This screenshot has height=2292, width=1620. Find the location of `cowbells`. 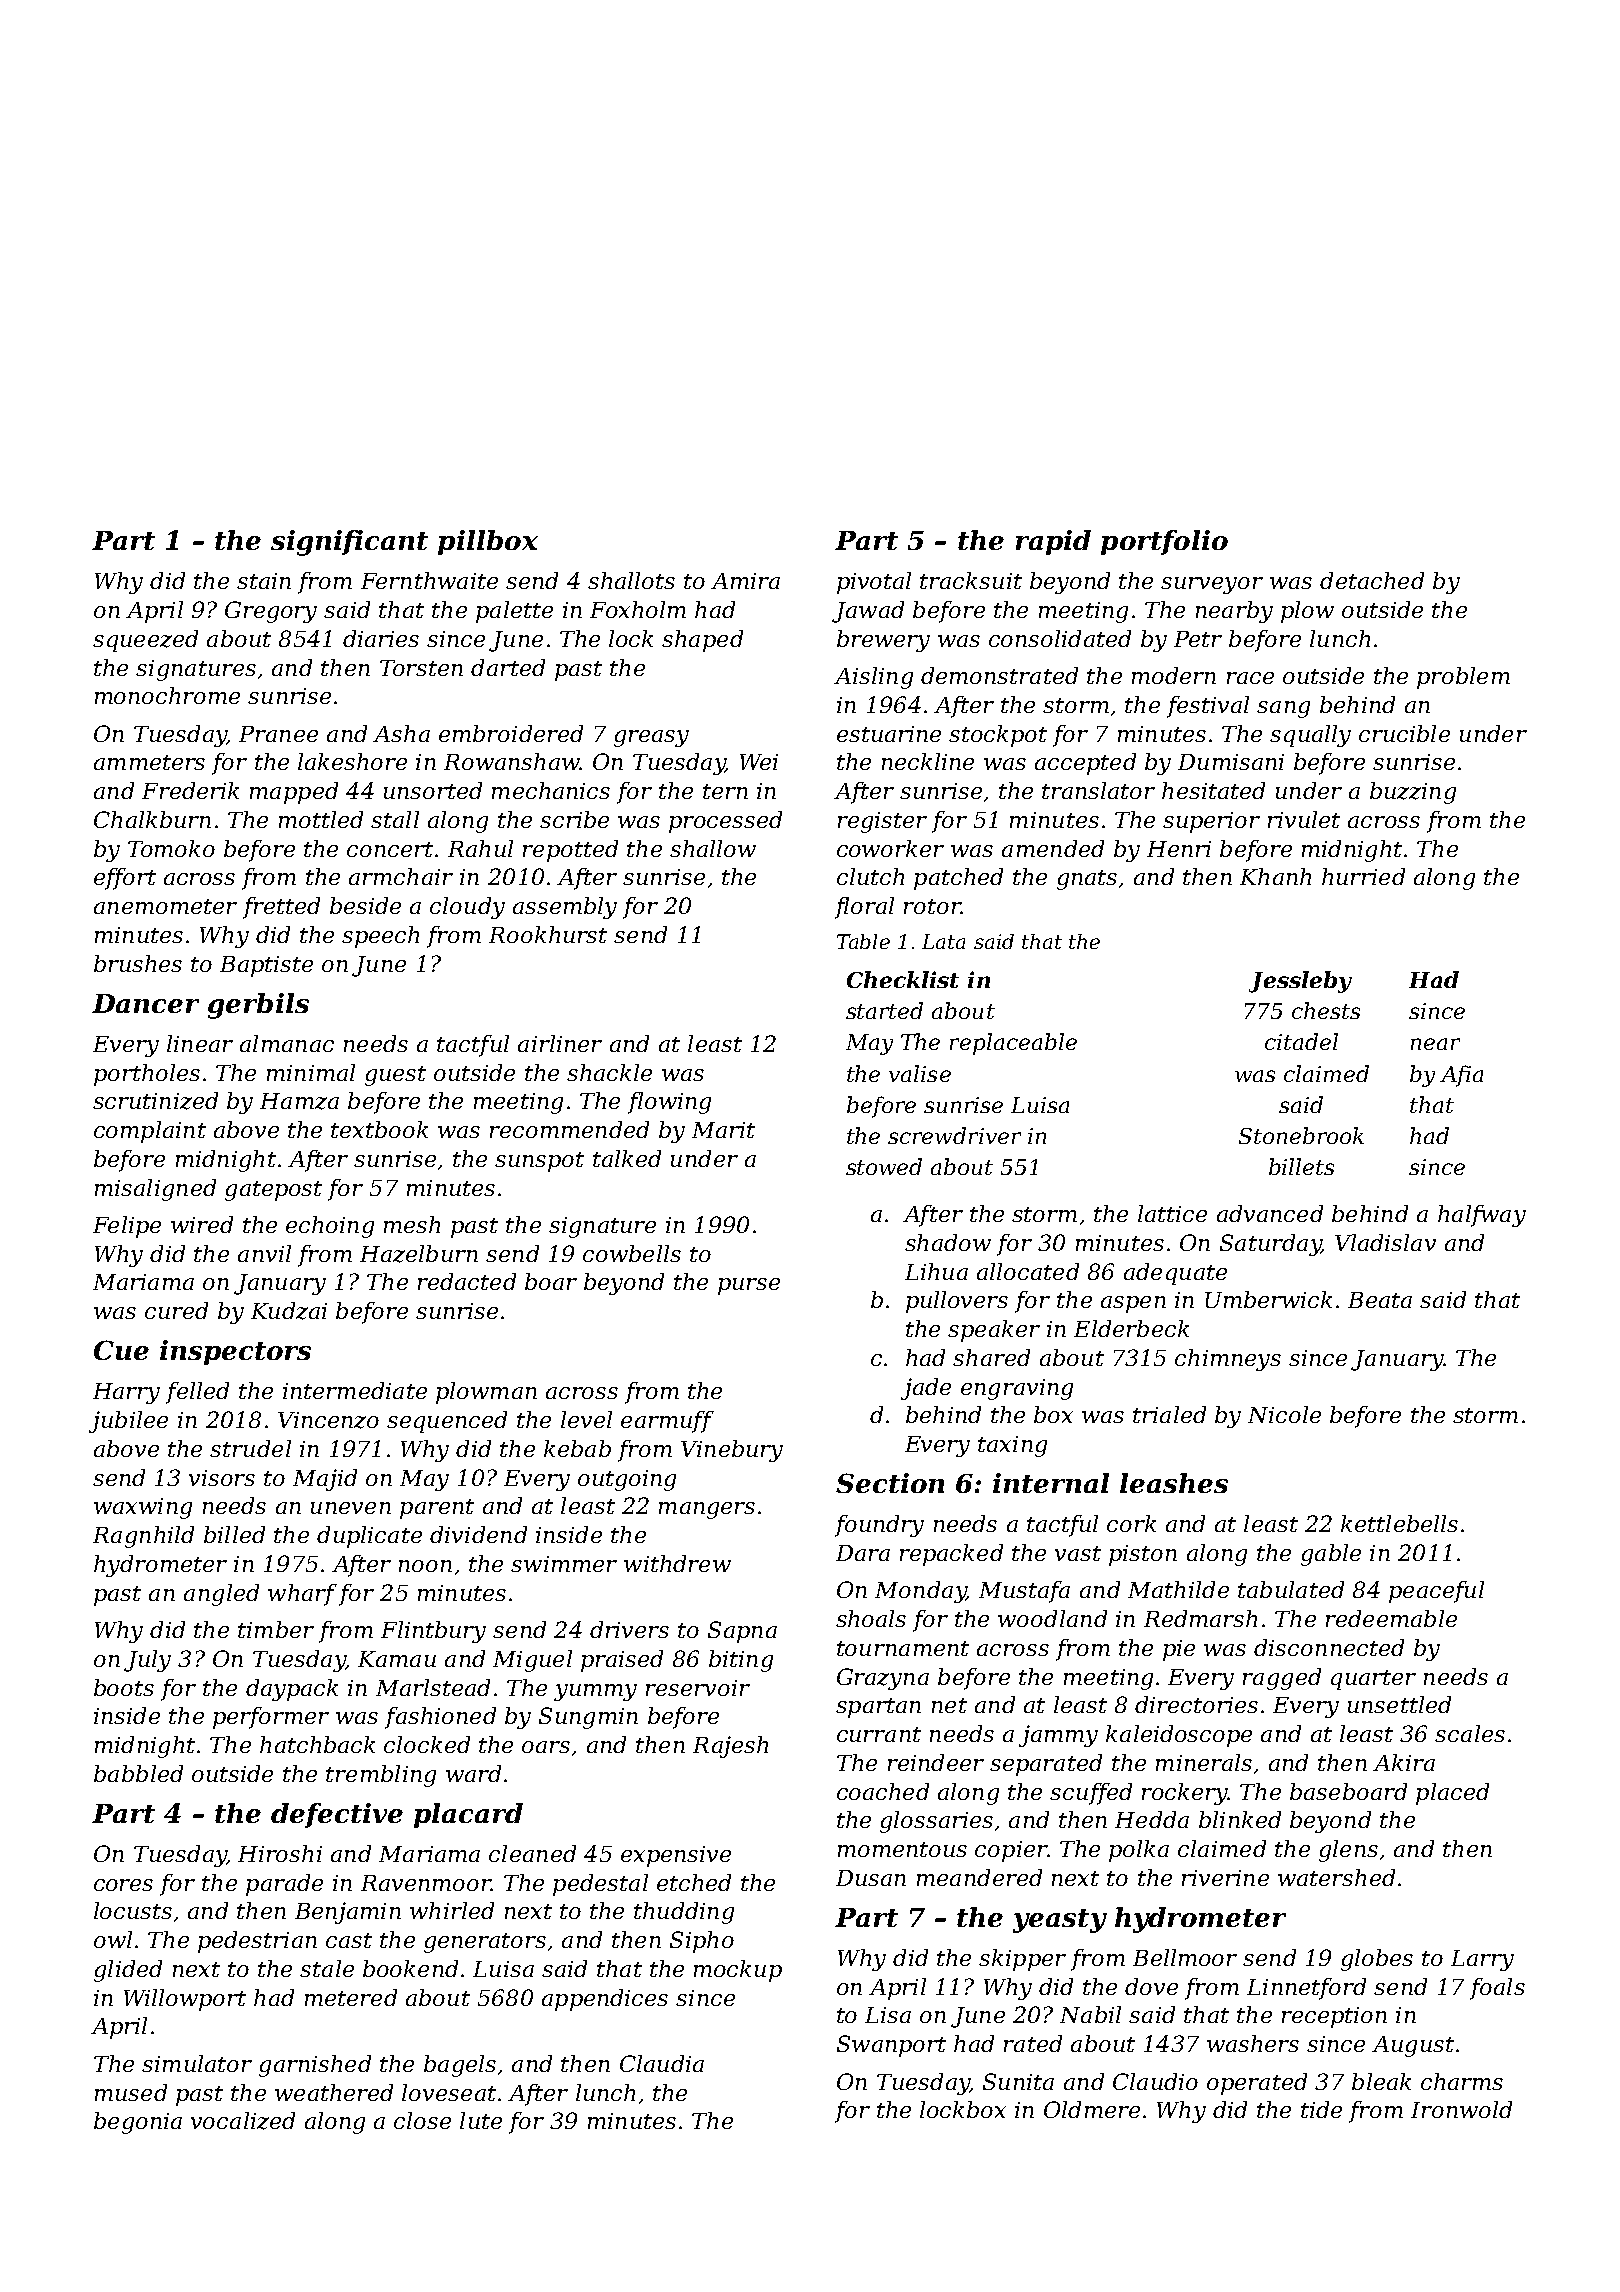

cowbells is located at coordinates (632, 1253).
